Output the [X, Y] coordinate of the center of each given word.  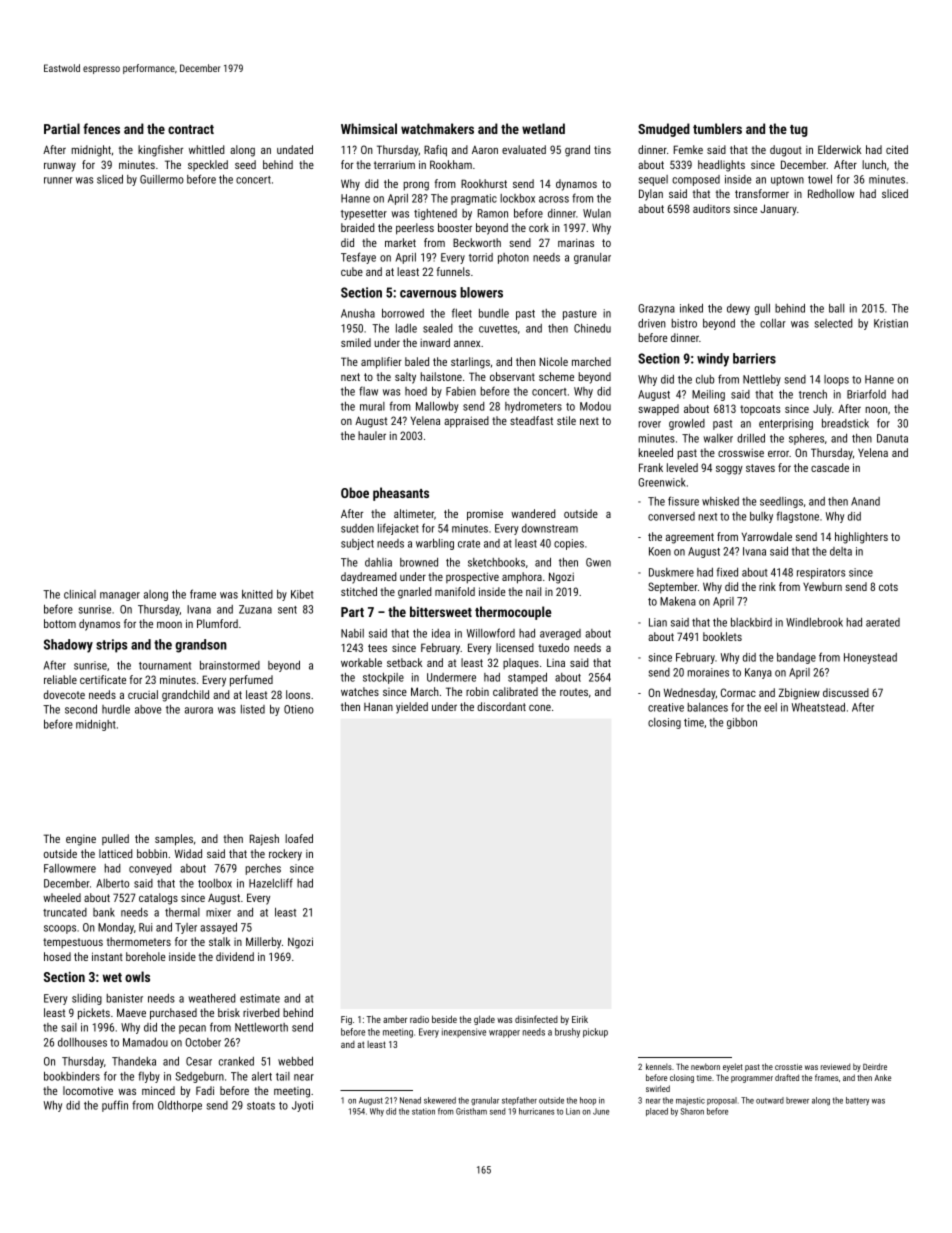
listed [253, 709]
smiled [356, 342]
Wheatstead [818, 707]
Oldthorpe [180, 1106]
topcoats [760, 410]
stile [566, 420]
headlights [721, 166]
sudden [357, 528]
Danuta [892, 438]
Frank [651, 467]
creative [666, 707]
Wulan [597, 213]
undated [295, 149]
